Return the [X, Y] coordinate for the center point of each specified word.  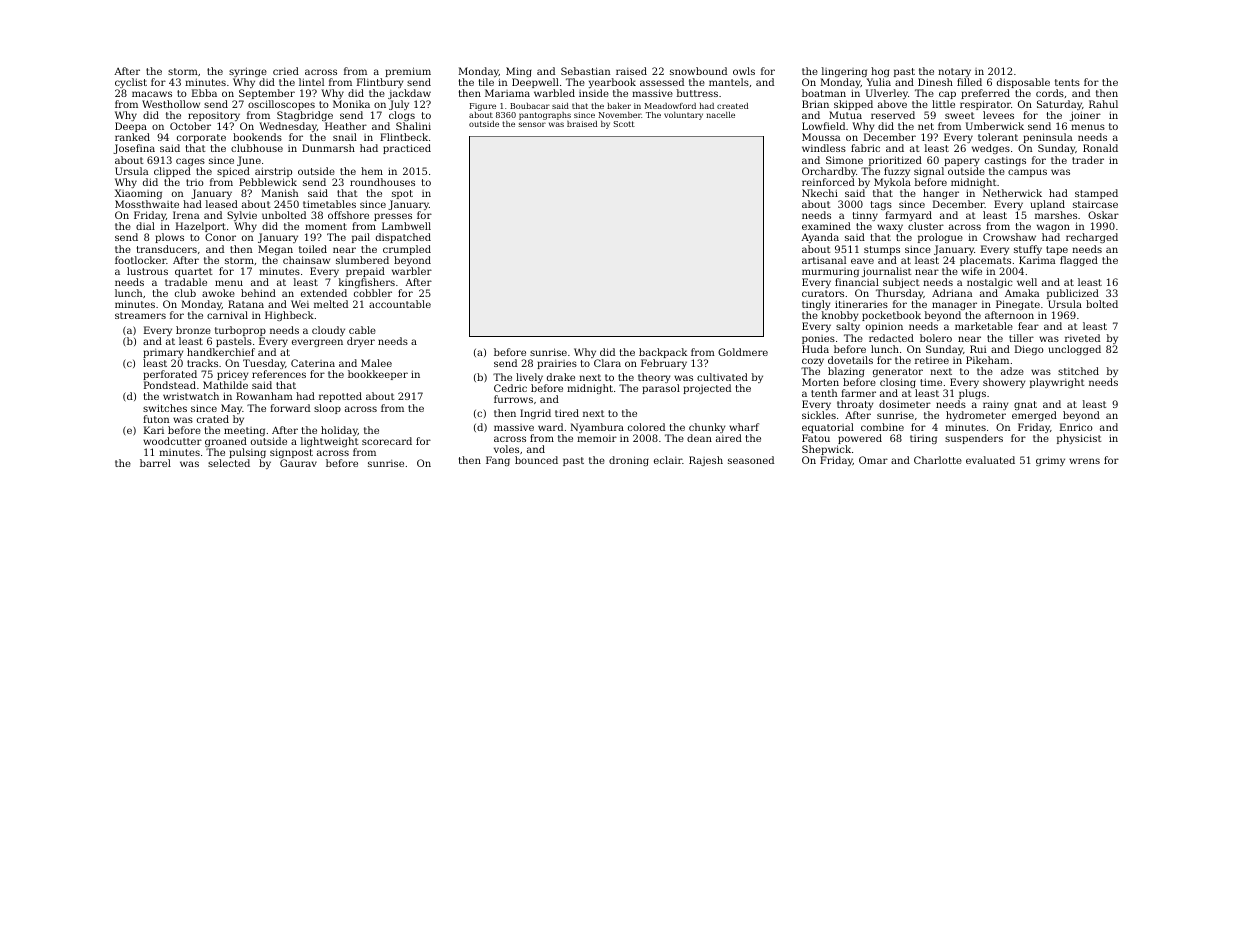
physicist [1079, 439]
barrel [155, 463]
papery [961, 162]
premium [408, 72]
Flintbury [380, 83]
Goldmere [743, 352]
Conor [220, 237]
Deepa [131, 127]
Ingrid [535, 414]
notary [954, 72]
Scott [624, 124]
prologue [940, 238]
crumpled [407, 250]
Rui [978, 349]
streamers [140, 315]
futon [156, 419]
